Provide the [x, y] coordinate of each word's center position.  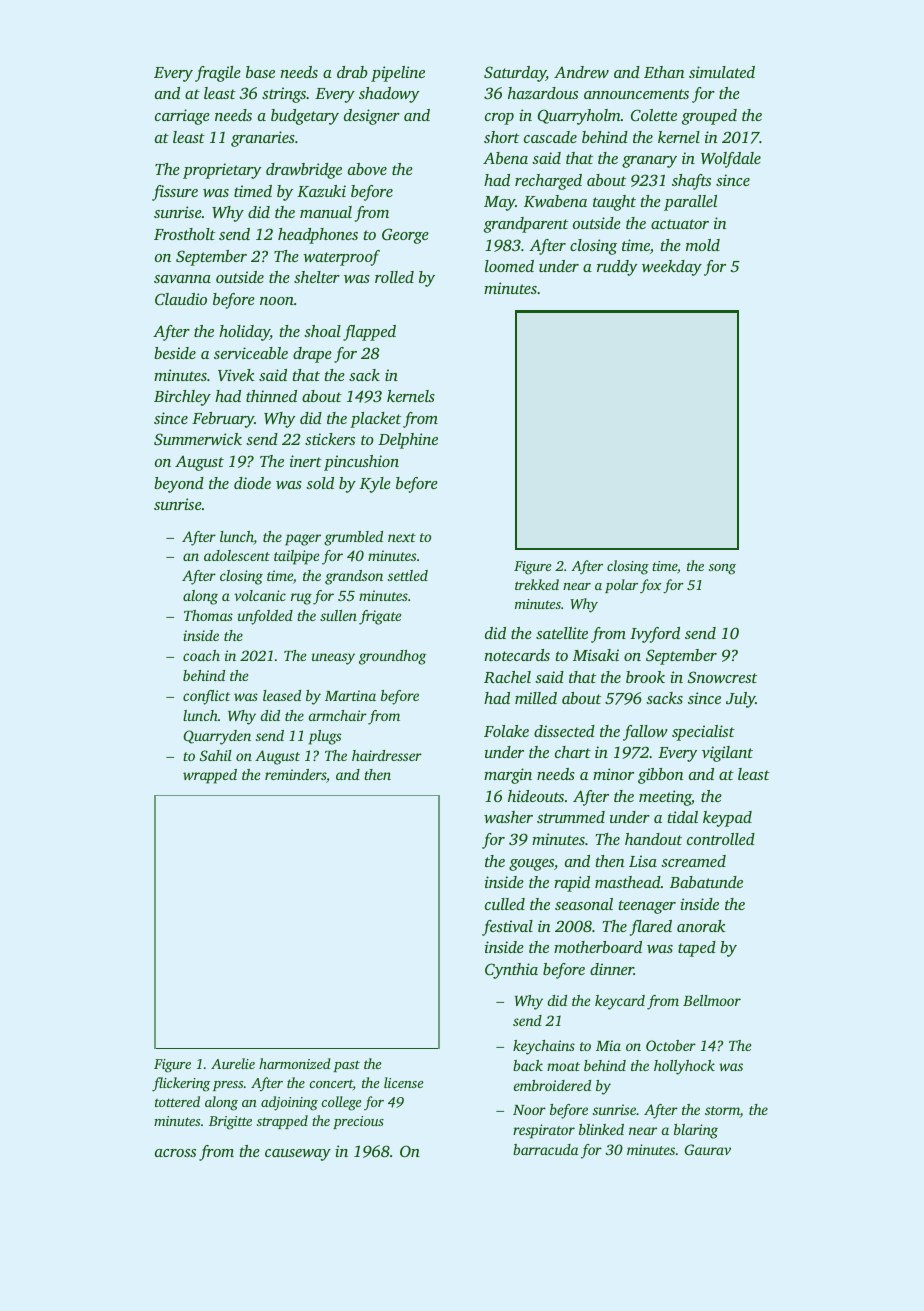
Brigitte [230, 1123]
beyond [179, 485]
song [722, 569]
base [260, 72]
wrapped [210, 776]
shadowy [389, 95]
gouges [531, 865]
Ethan [664, 72]
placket [375, 420]
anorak [701, 926]
